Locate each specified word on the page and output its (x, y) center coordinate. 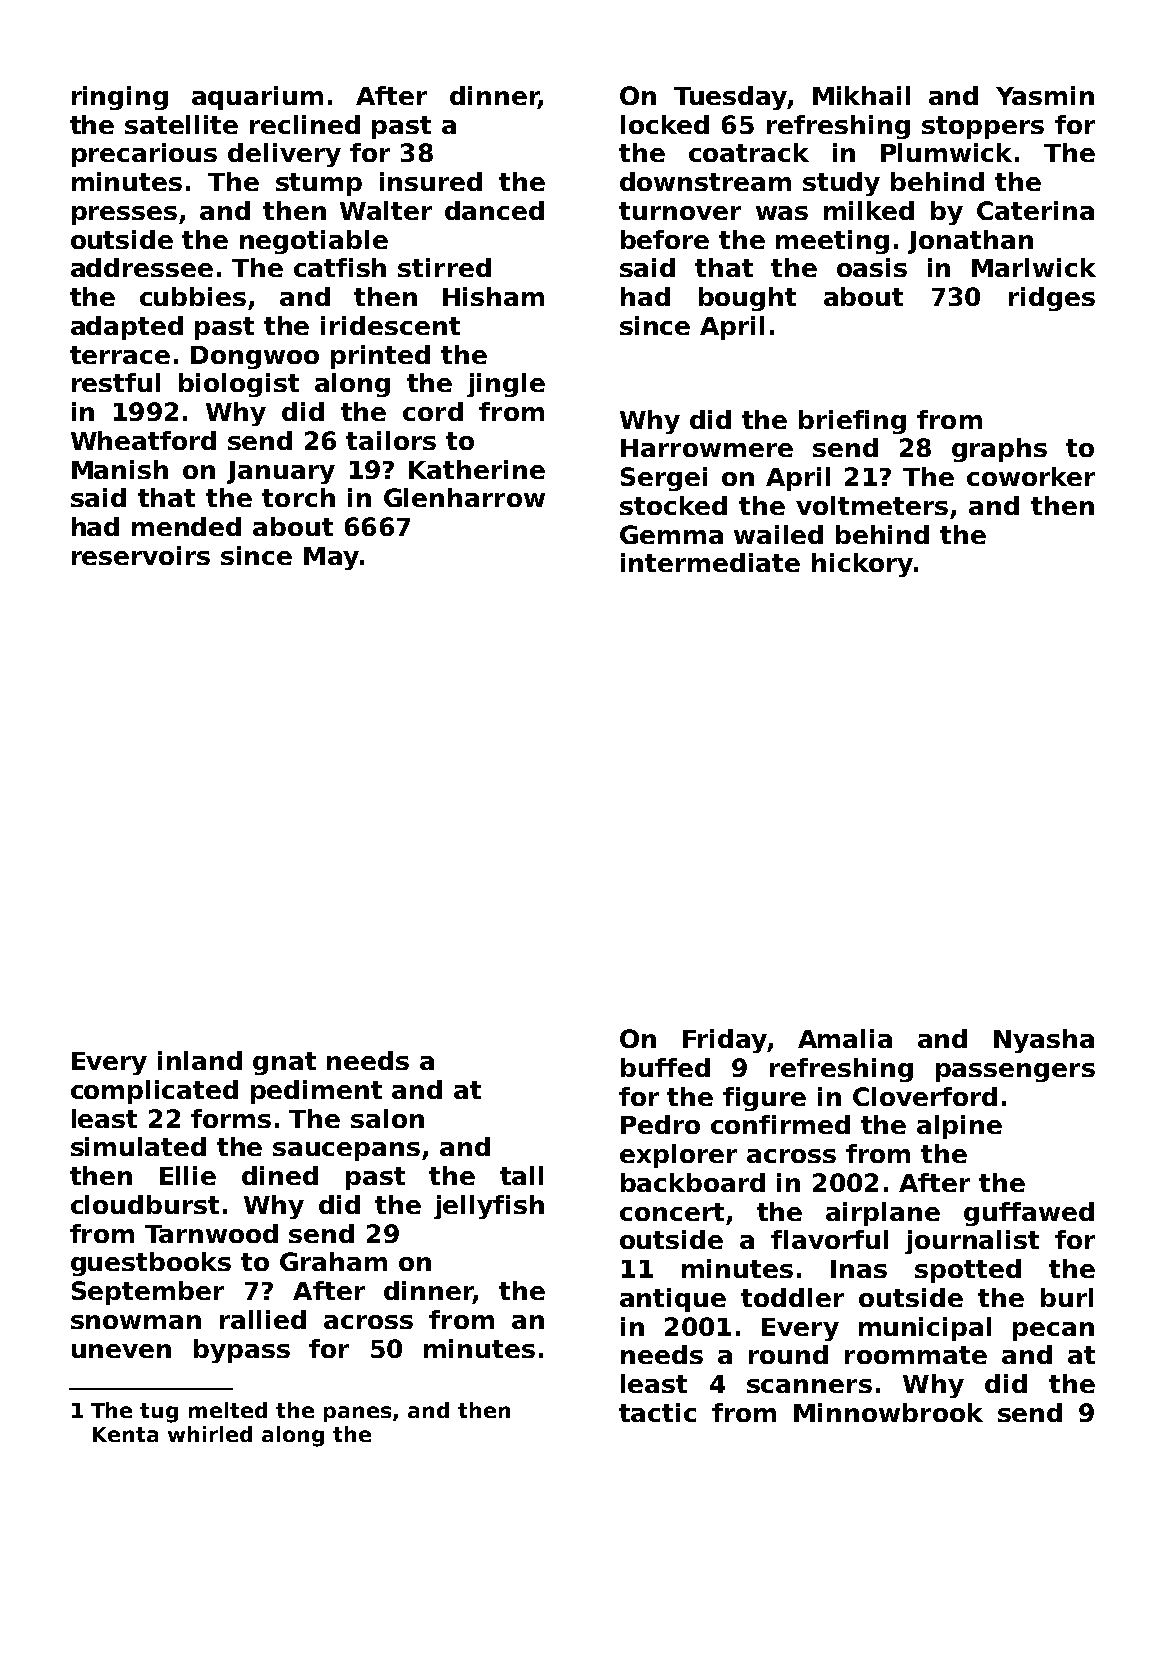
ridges (1052, 299)
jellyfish (489, 1207)
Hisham (493, 296)
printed (380, 357)
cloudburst (145, 1204)
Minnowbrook (888, 1412)
